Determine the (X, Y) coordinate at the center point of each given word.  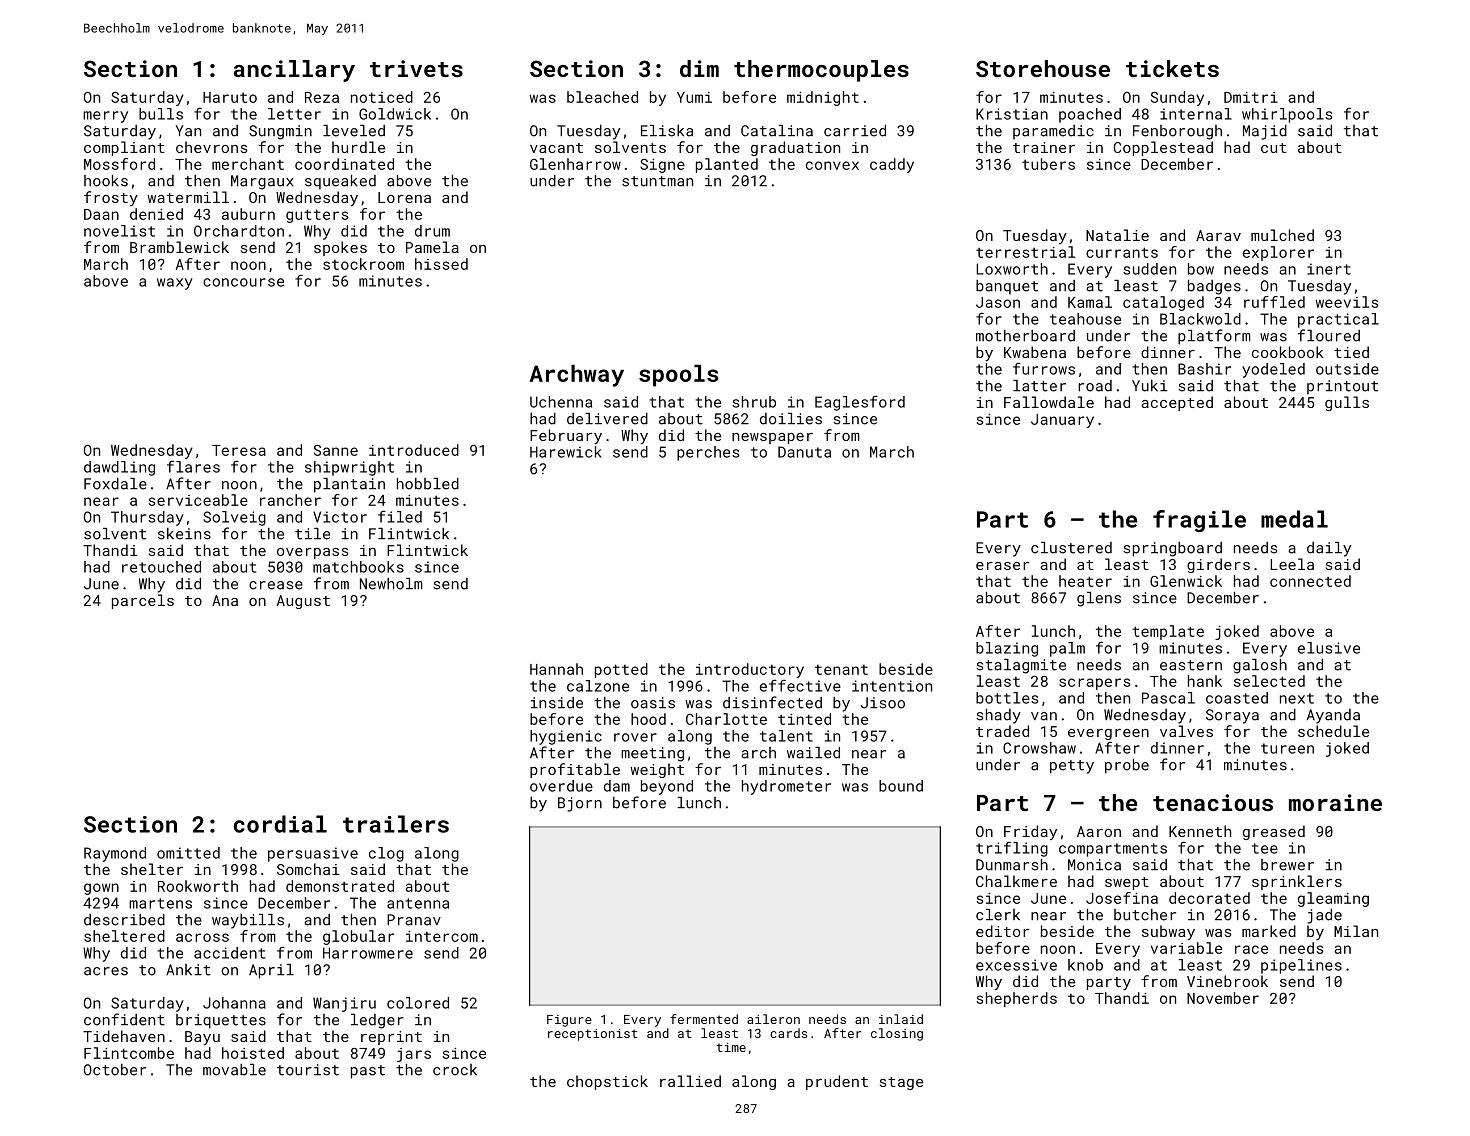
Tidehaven (124, 1036)
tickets (1172, 68)
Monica (1094, 865)
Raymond (115, 854)
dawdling (119, 468)
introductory (750, 670)
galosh (1260, 666)
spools (678, 376)
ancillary (294, 71)
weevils (1347, 302)
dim (699, 68)
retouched (161, 567)
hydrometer (786, 787)
